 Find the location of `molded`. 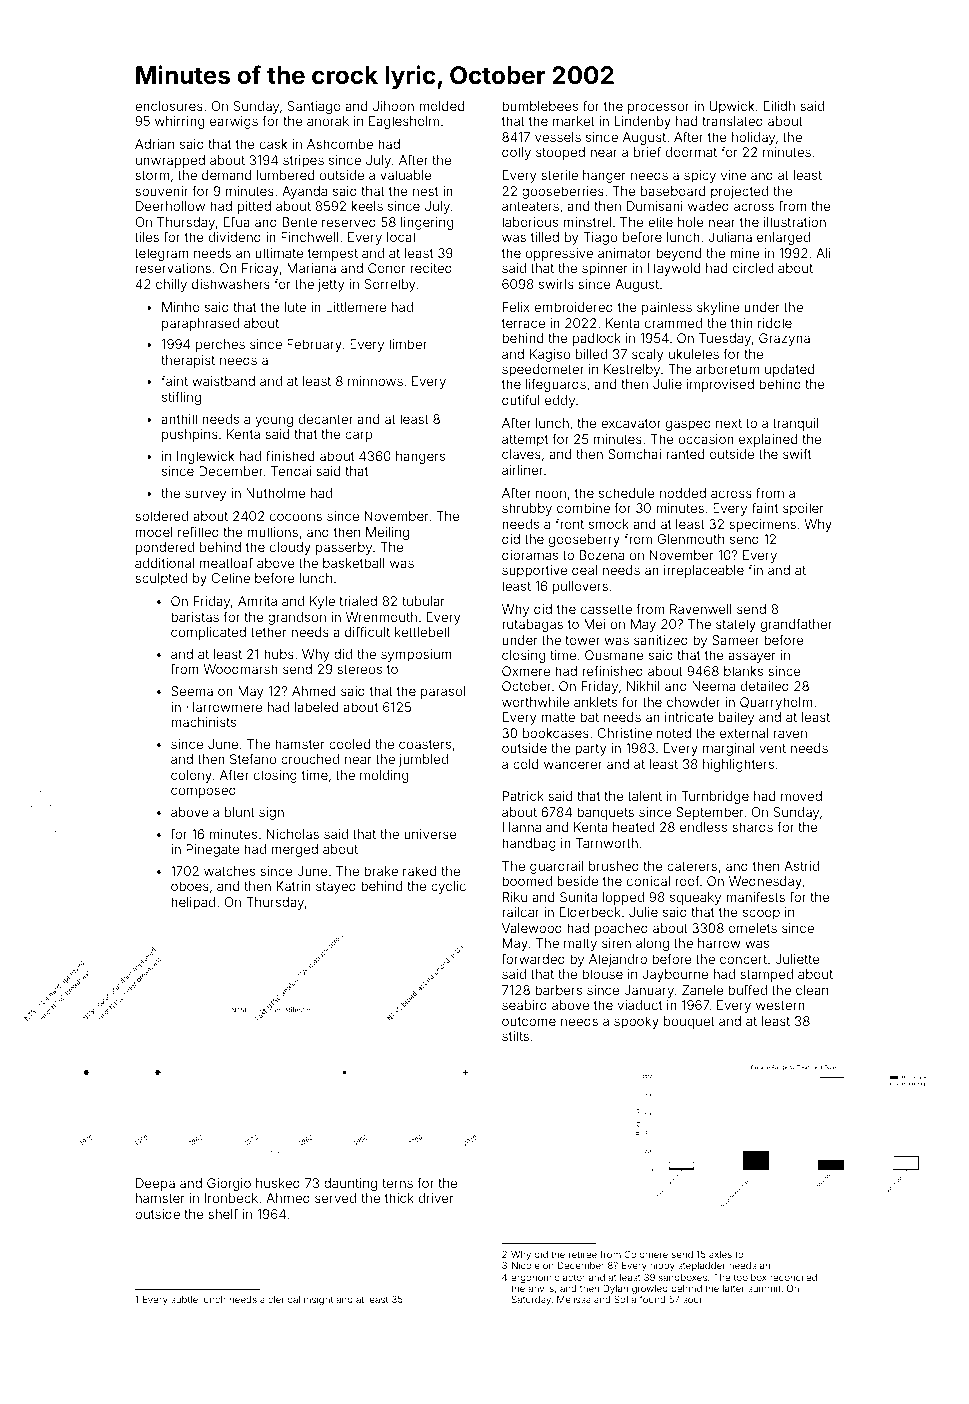

molded is located at coordinates (441, 106).
